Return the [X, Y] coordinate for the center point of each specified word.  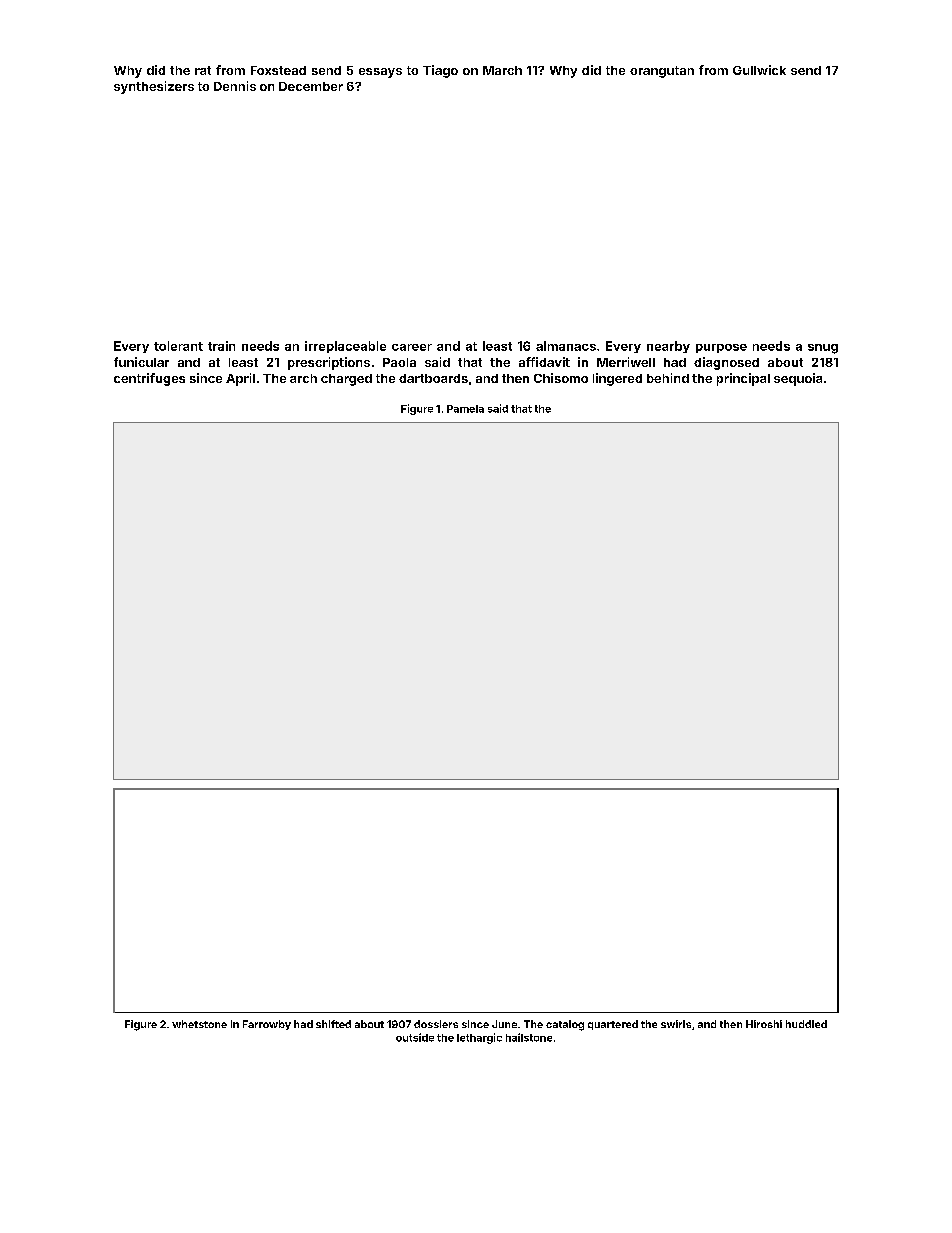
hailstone [529, 1037]
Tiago [440, 71]
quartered [613, 1025]
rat [203, 70]
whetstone [199, 1024]
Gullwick [759, 70]
